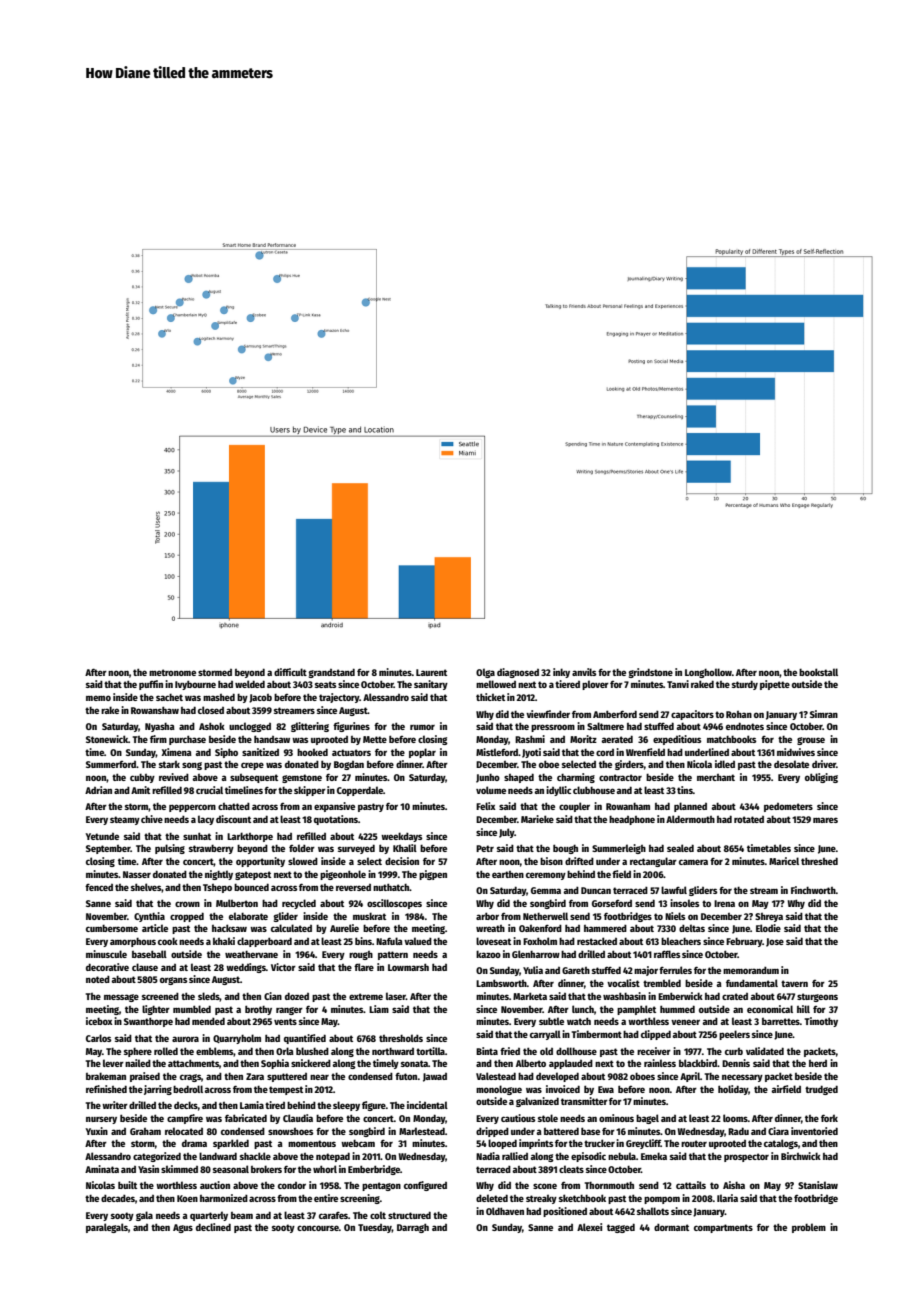  Describe the element at coordinates (260, 698) in the screenshot. I see `Jacob` at that location.
